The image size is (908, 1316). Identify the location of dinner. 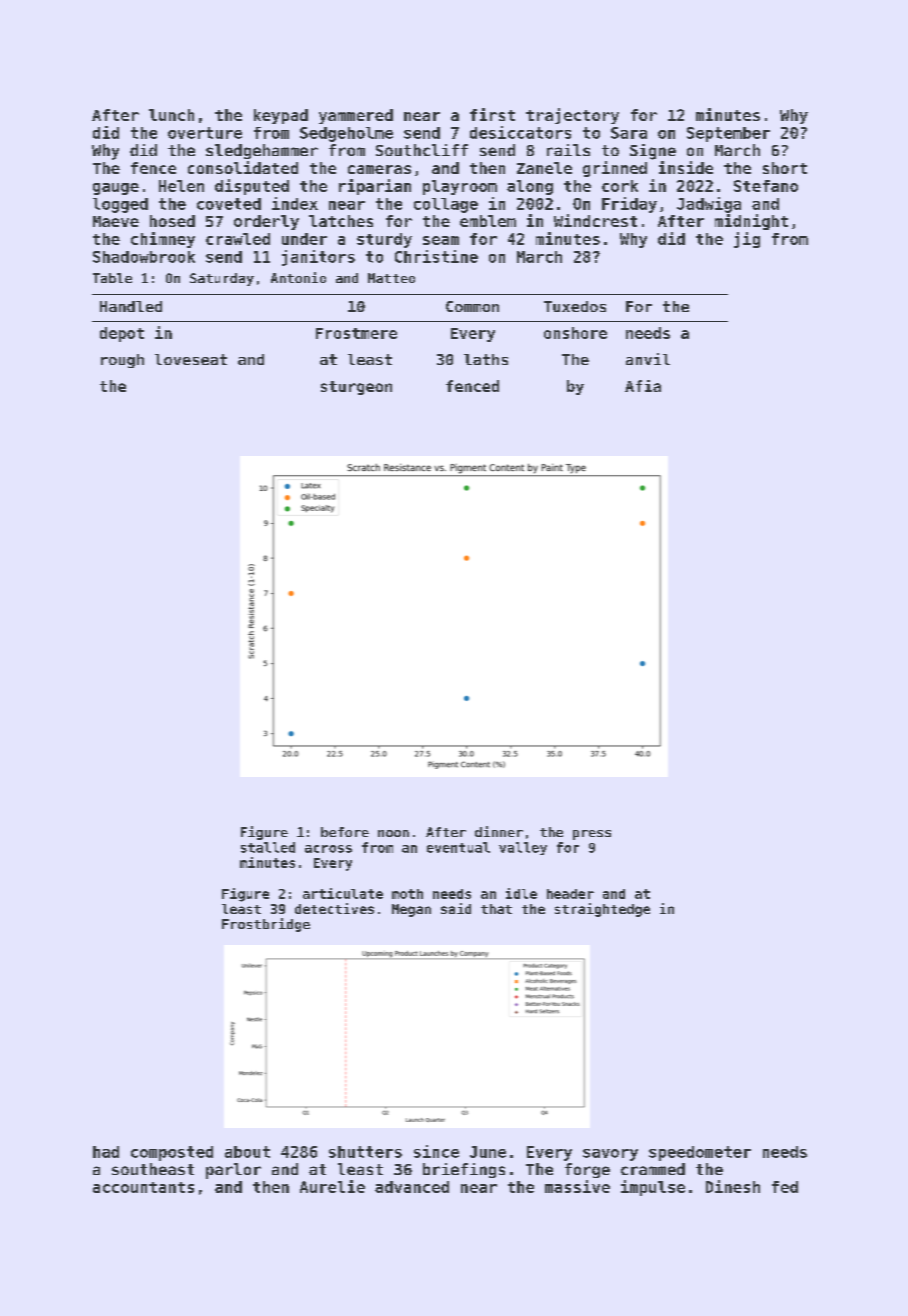
(499, 831).
